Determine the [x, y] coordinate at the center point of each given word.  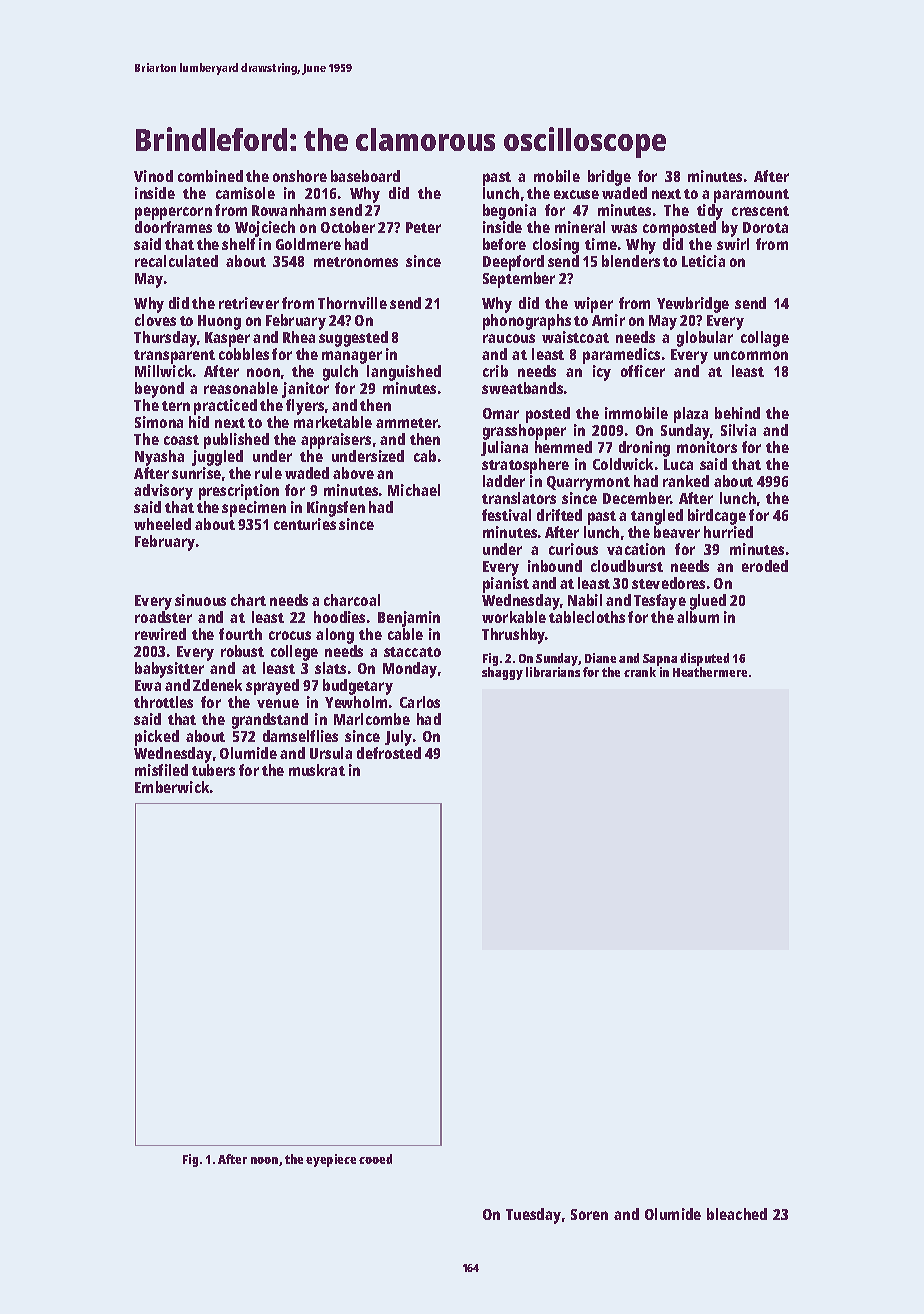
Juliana [504, 448]
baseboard [365, 176]
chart [248, 600]
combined [210, 176]
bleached [737, 1214]
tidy [710, 212]
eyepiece [331, 1160]
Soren [589, 1214]
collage [765, 339]
